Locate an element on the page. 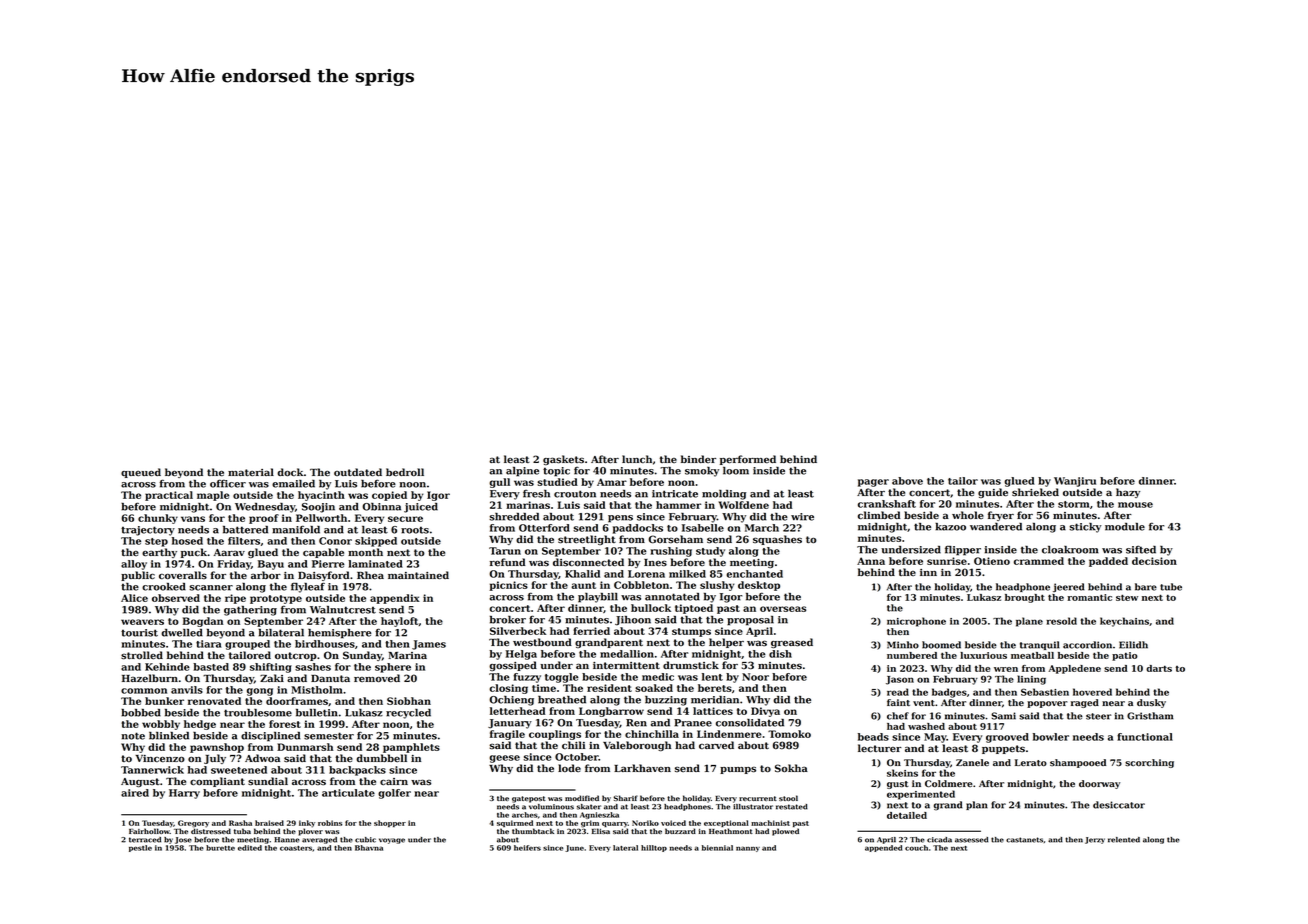 The image size is (1308, 924). Pellworth is located at coordinates (321, 518).
